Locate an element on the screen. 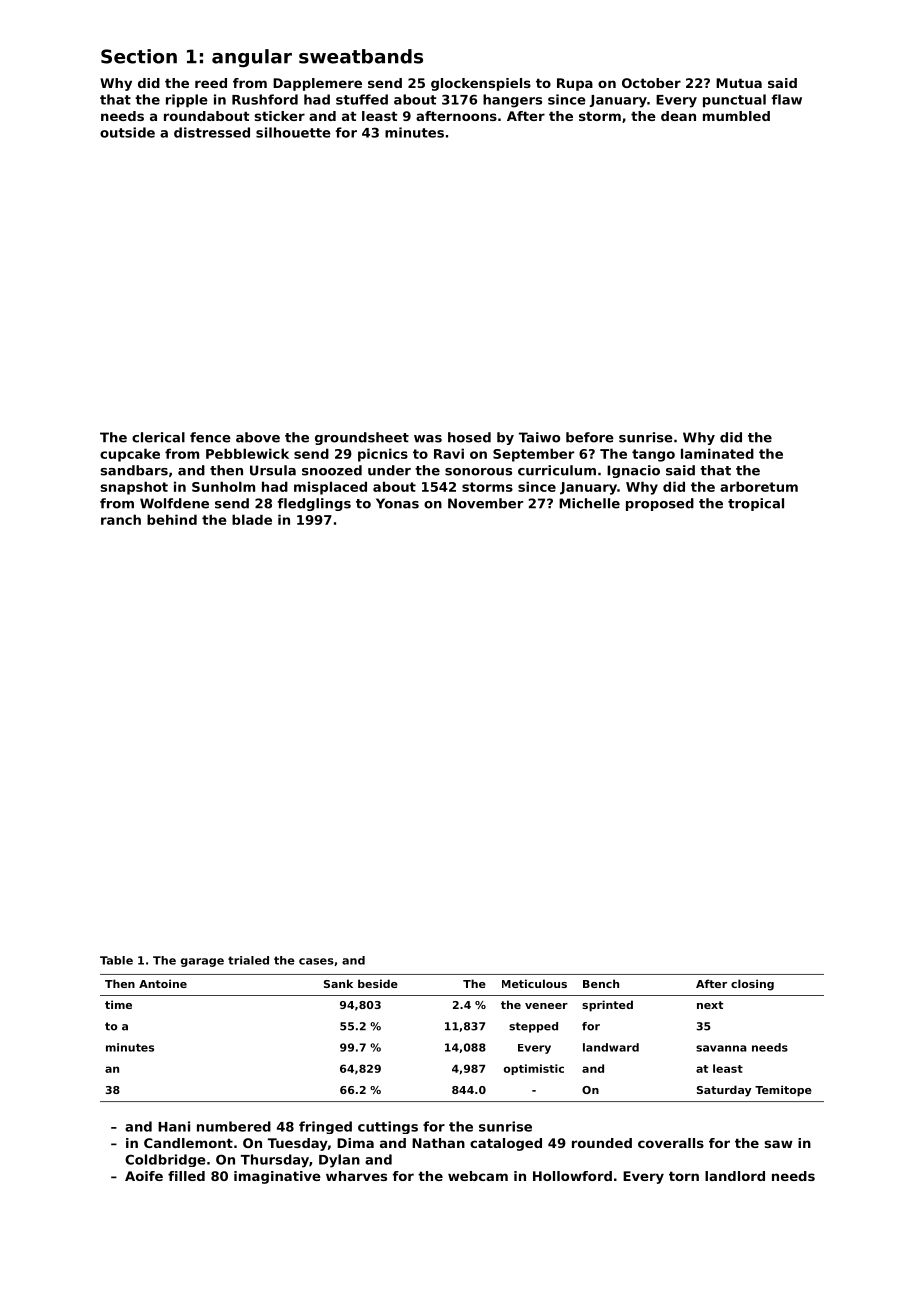 This screenshot has height=1308, width=924. next is located at coordinates (710, 1005).
